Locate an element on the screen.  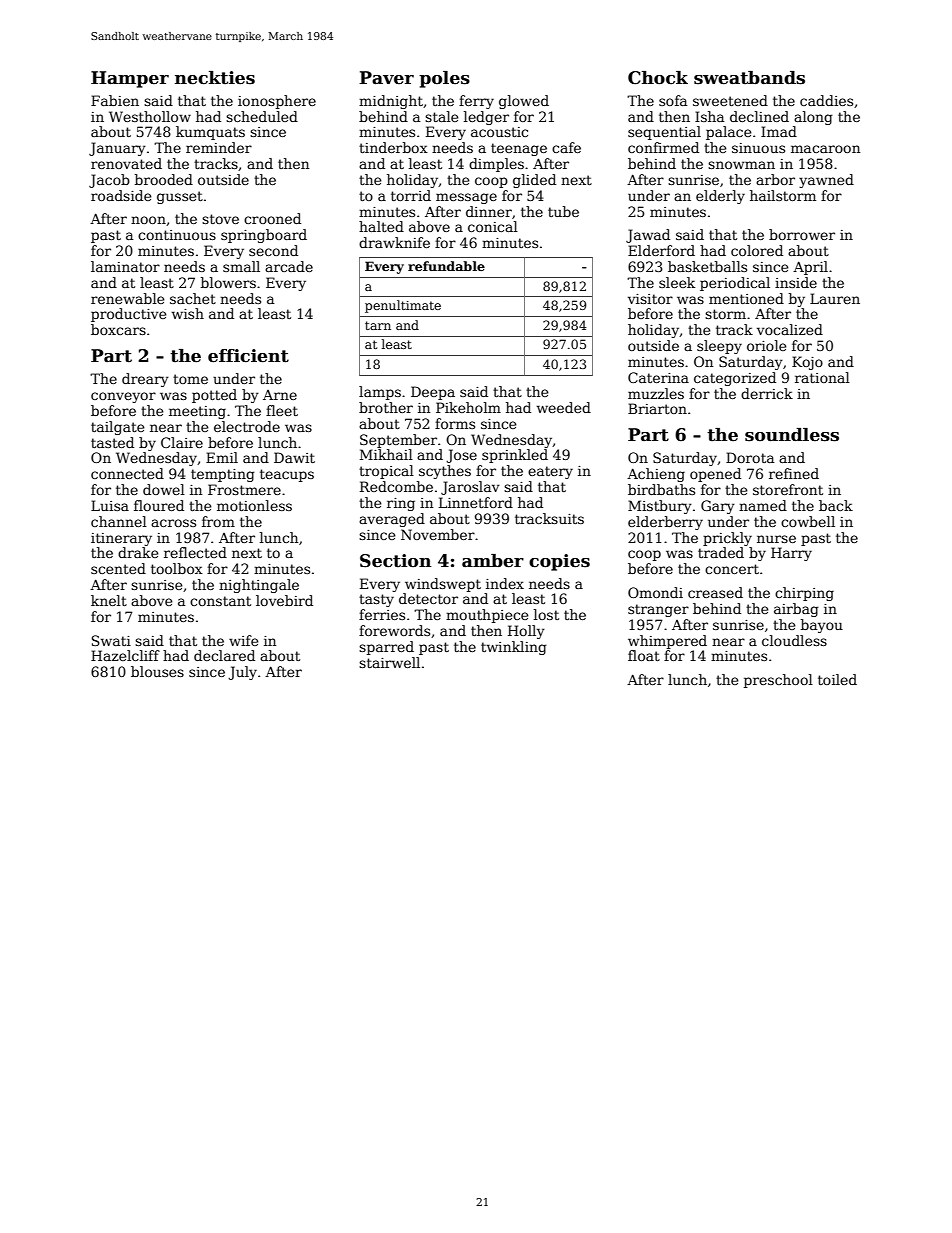
tasted is located at coordinates (112, 442).
